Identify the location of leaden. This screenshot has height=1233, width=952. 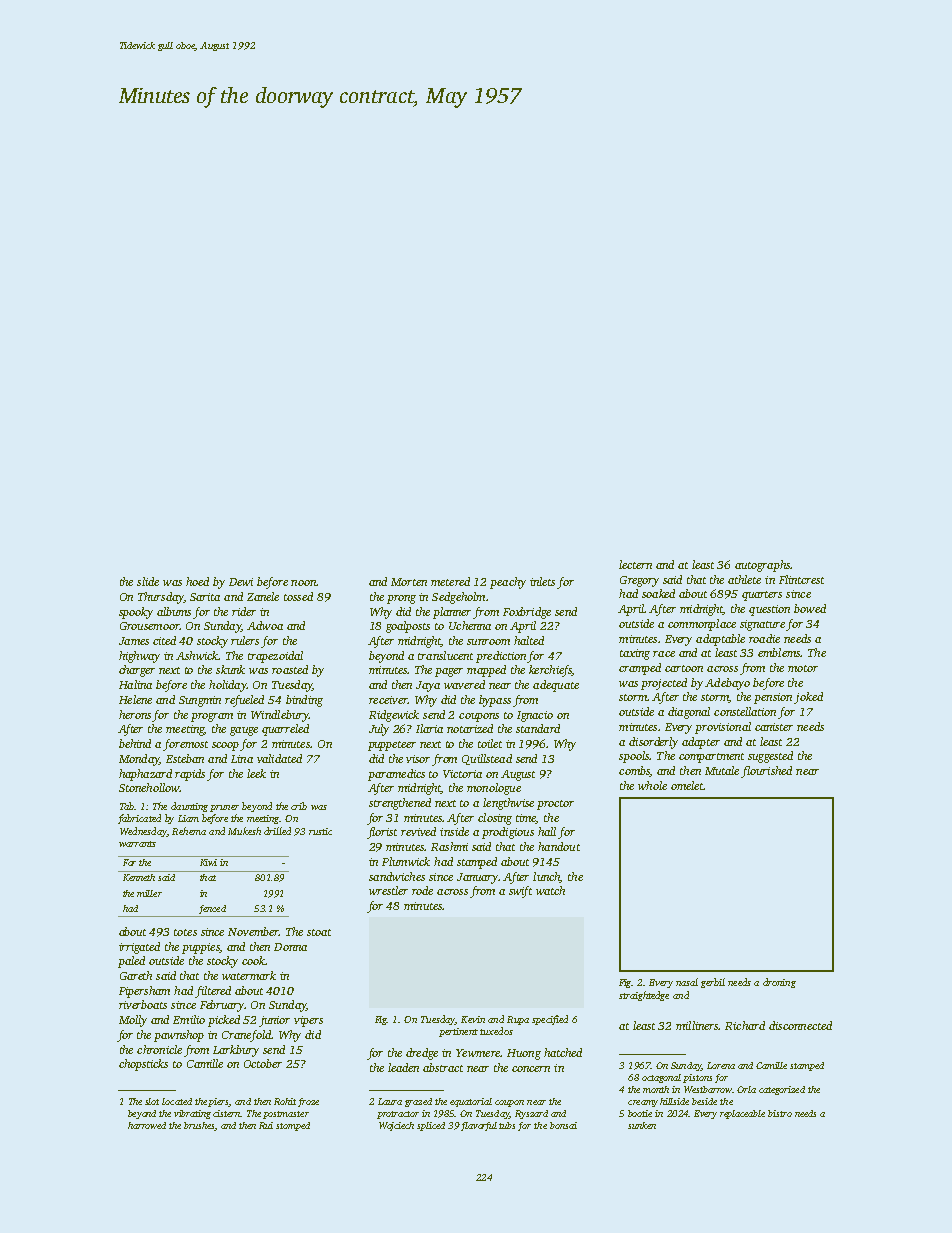
(403, 1067).
